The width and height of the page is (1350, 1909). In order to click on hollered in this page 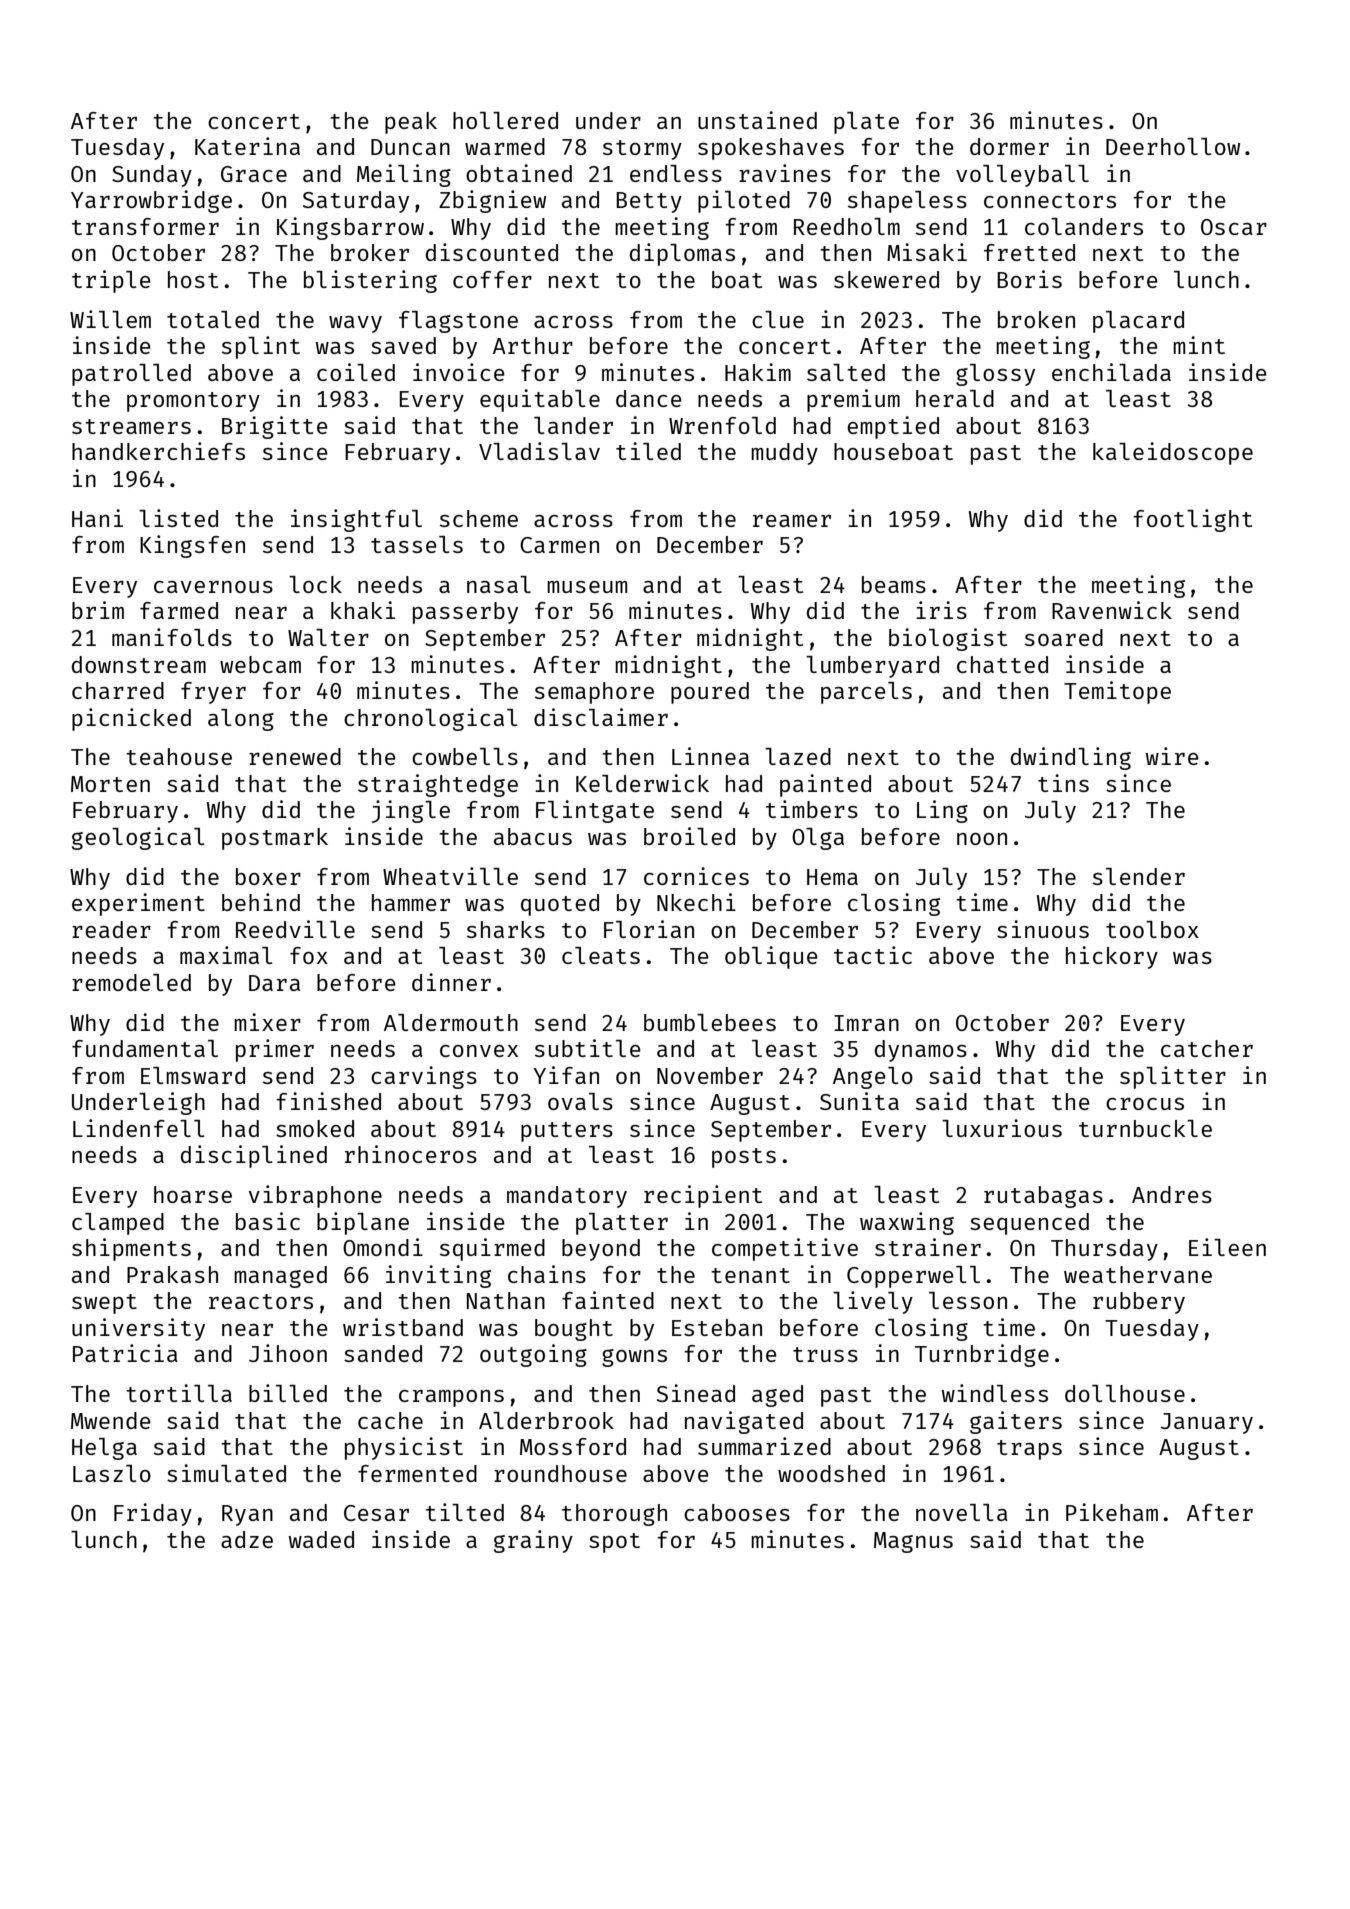, I will do `click(505, 120)`.
